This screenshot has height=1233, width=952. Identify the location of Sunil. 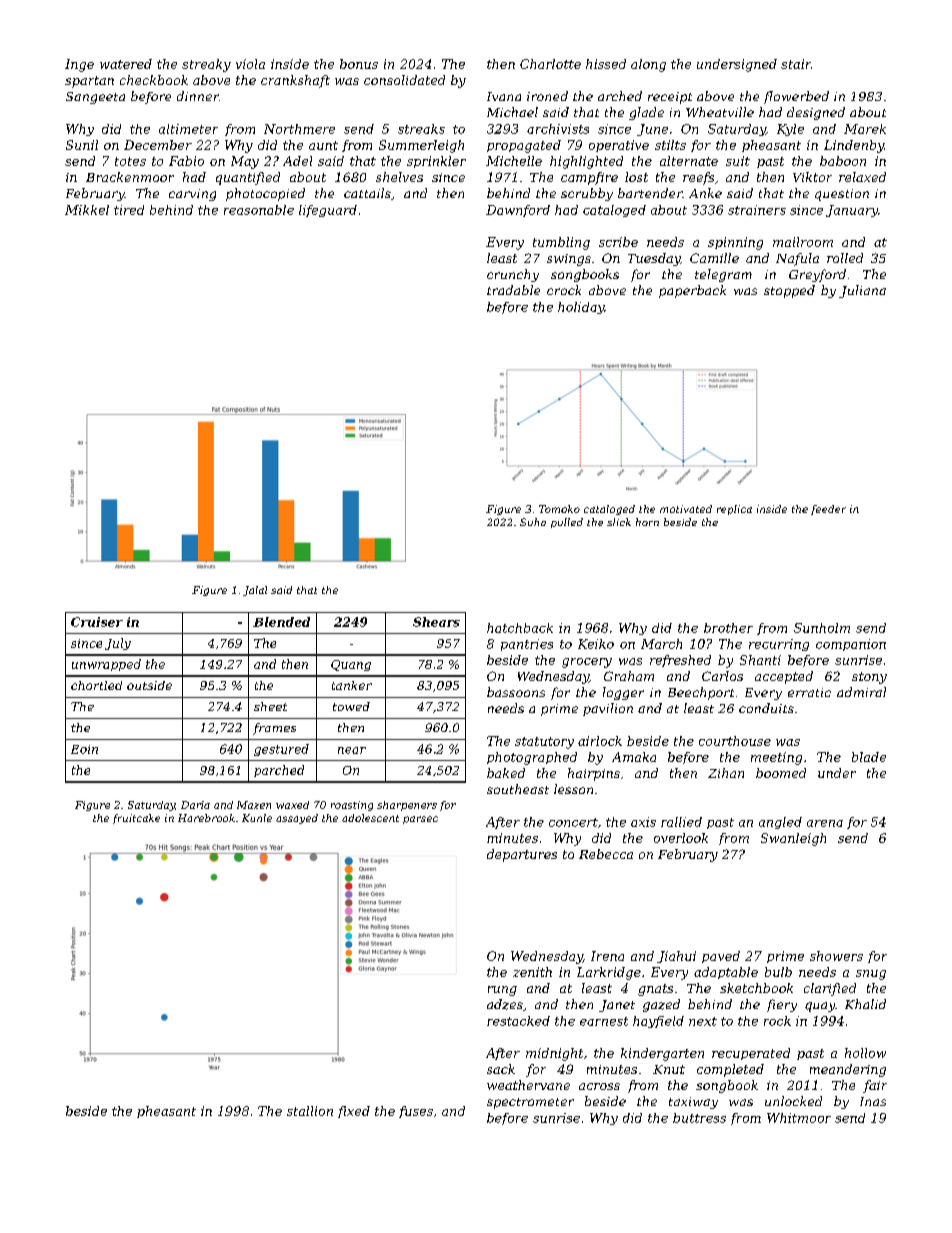
(82, 145).
